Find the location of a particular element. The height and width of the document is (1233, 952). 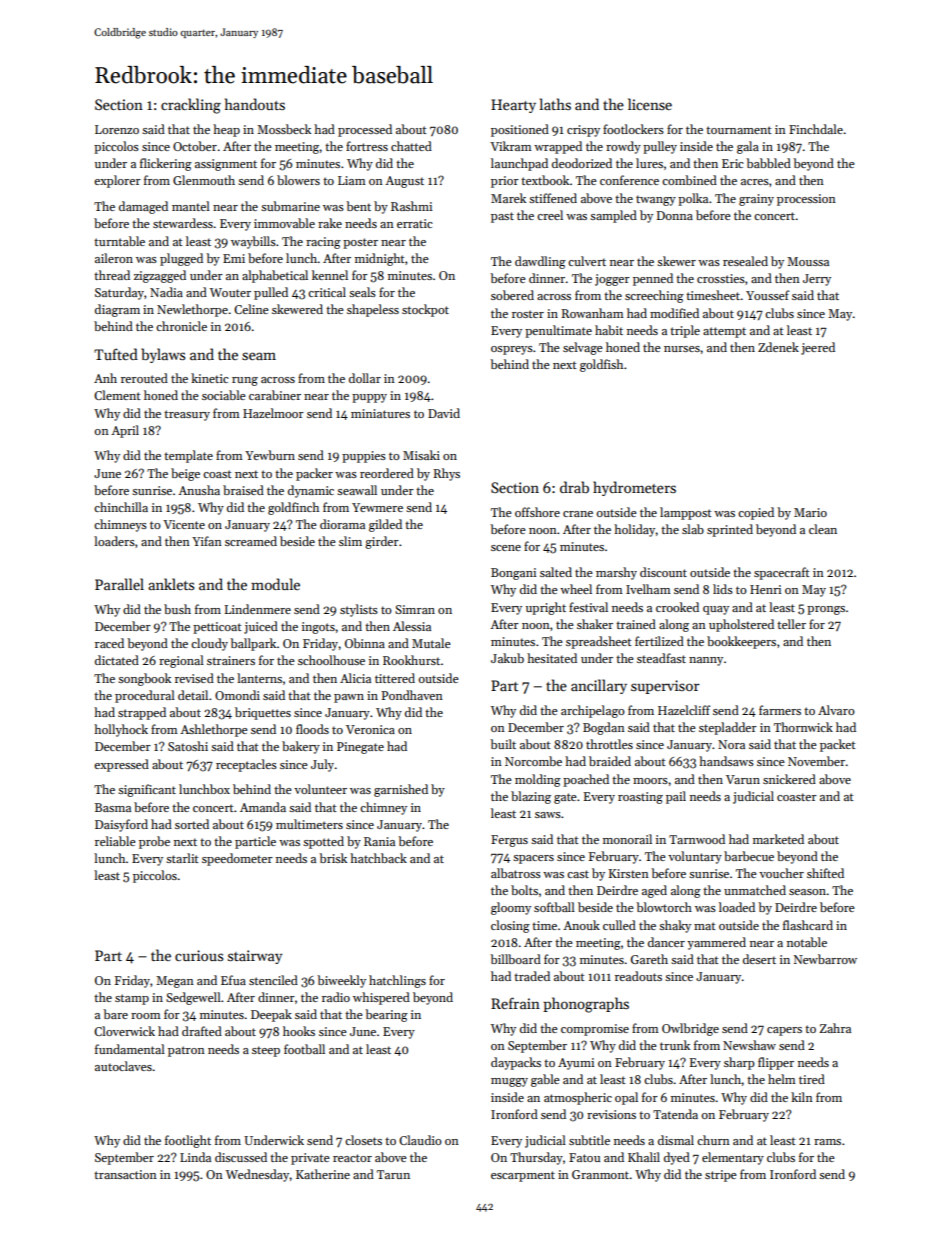

discussed is located at coordinates (241, 1157).
